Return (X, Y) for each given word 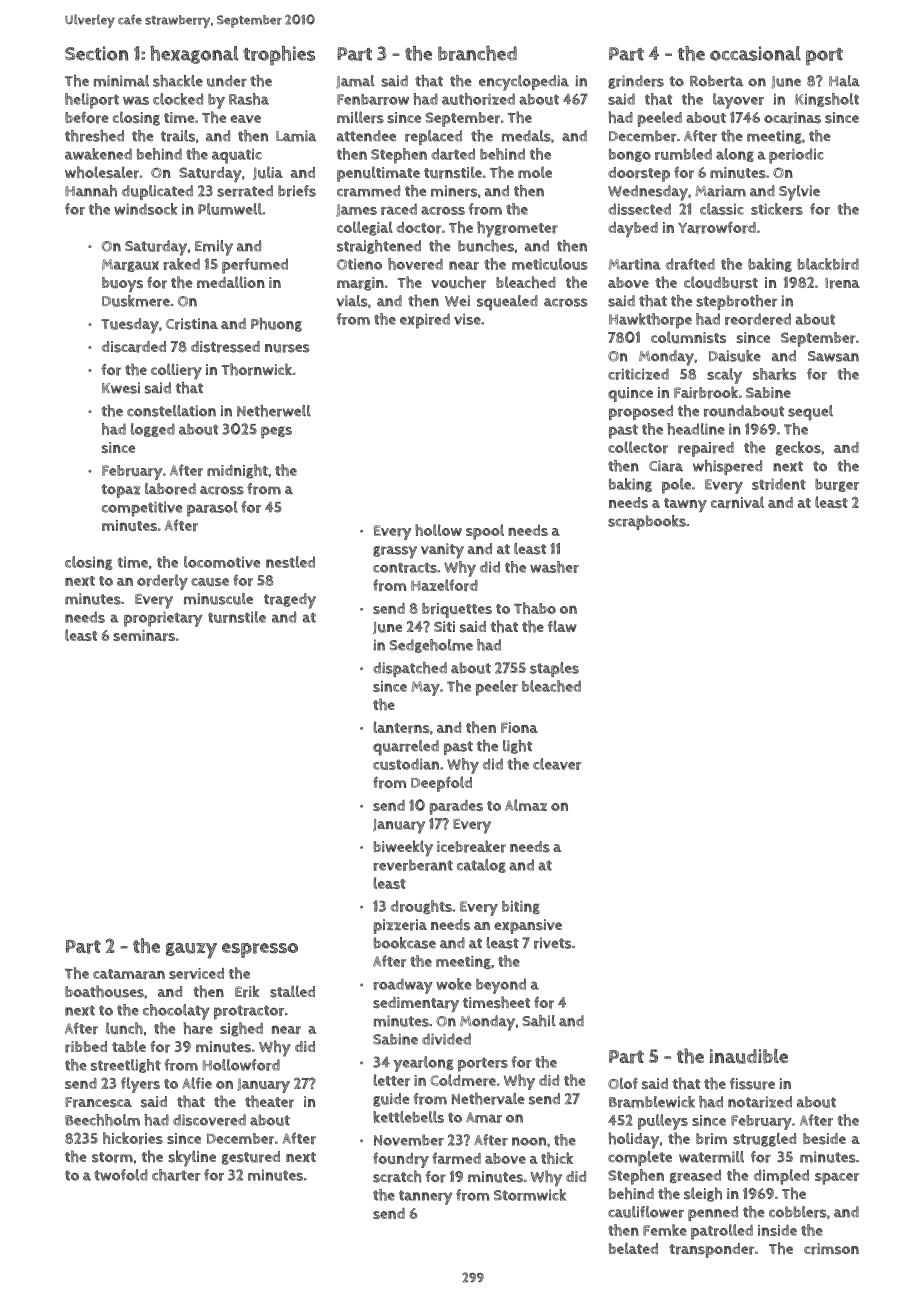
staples (554, 669)
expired (425, 321)
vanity (442, 551)
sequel (810, 413)
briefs (297, 191)
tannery (425, 1197)
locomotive (222, 562)
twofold (121, 1175)
